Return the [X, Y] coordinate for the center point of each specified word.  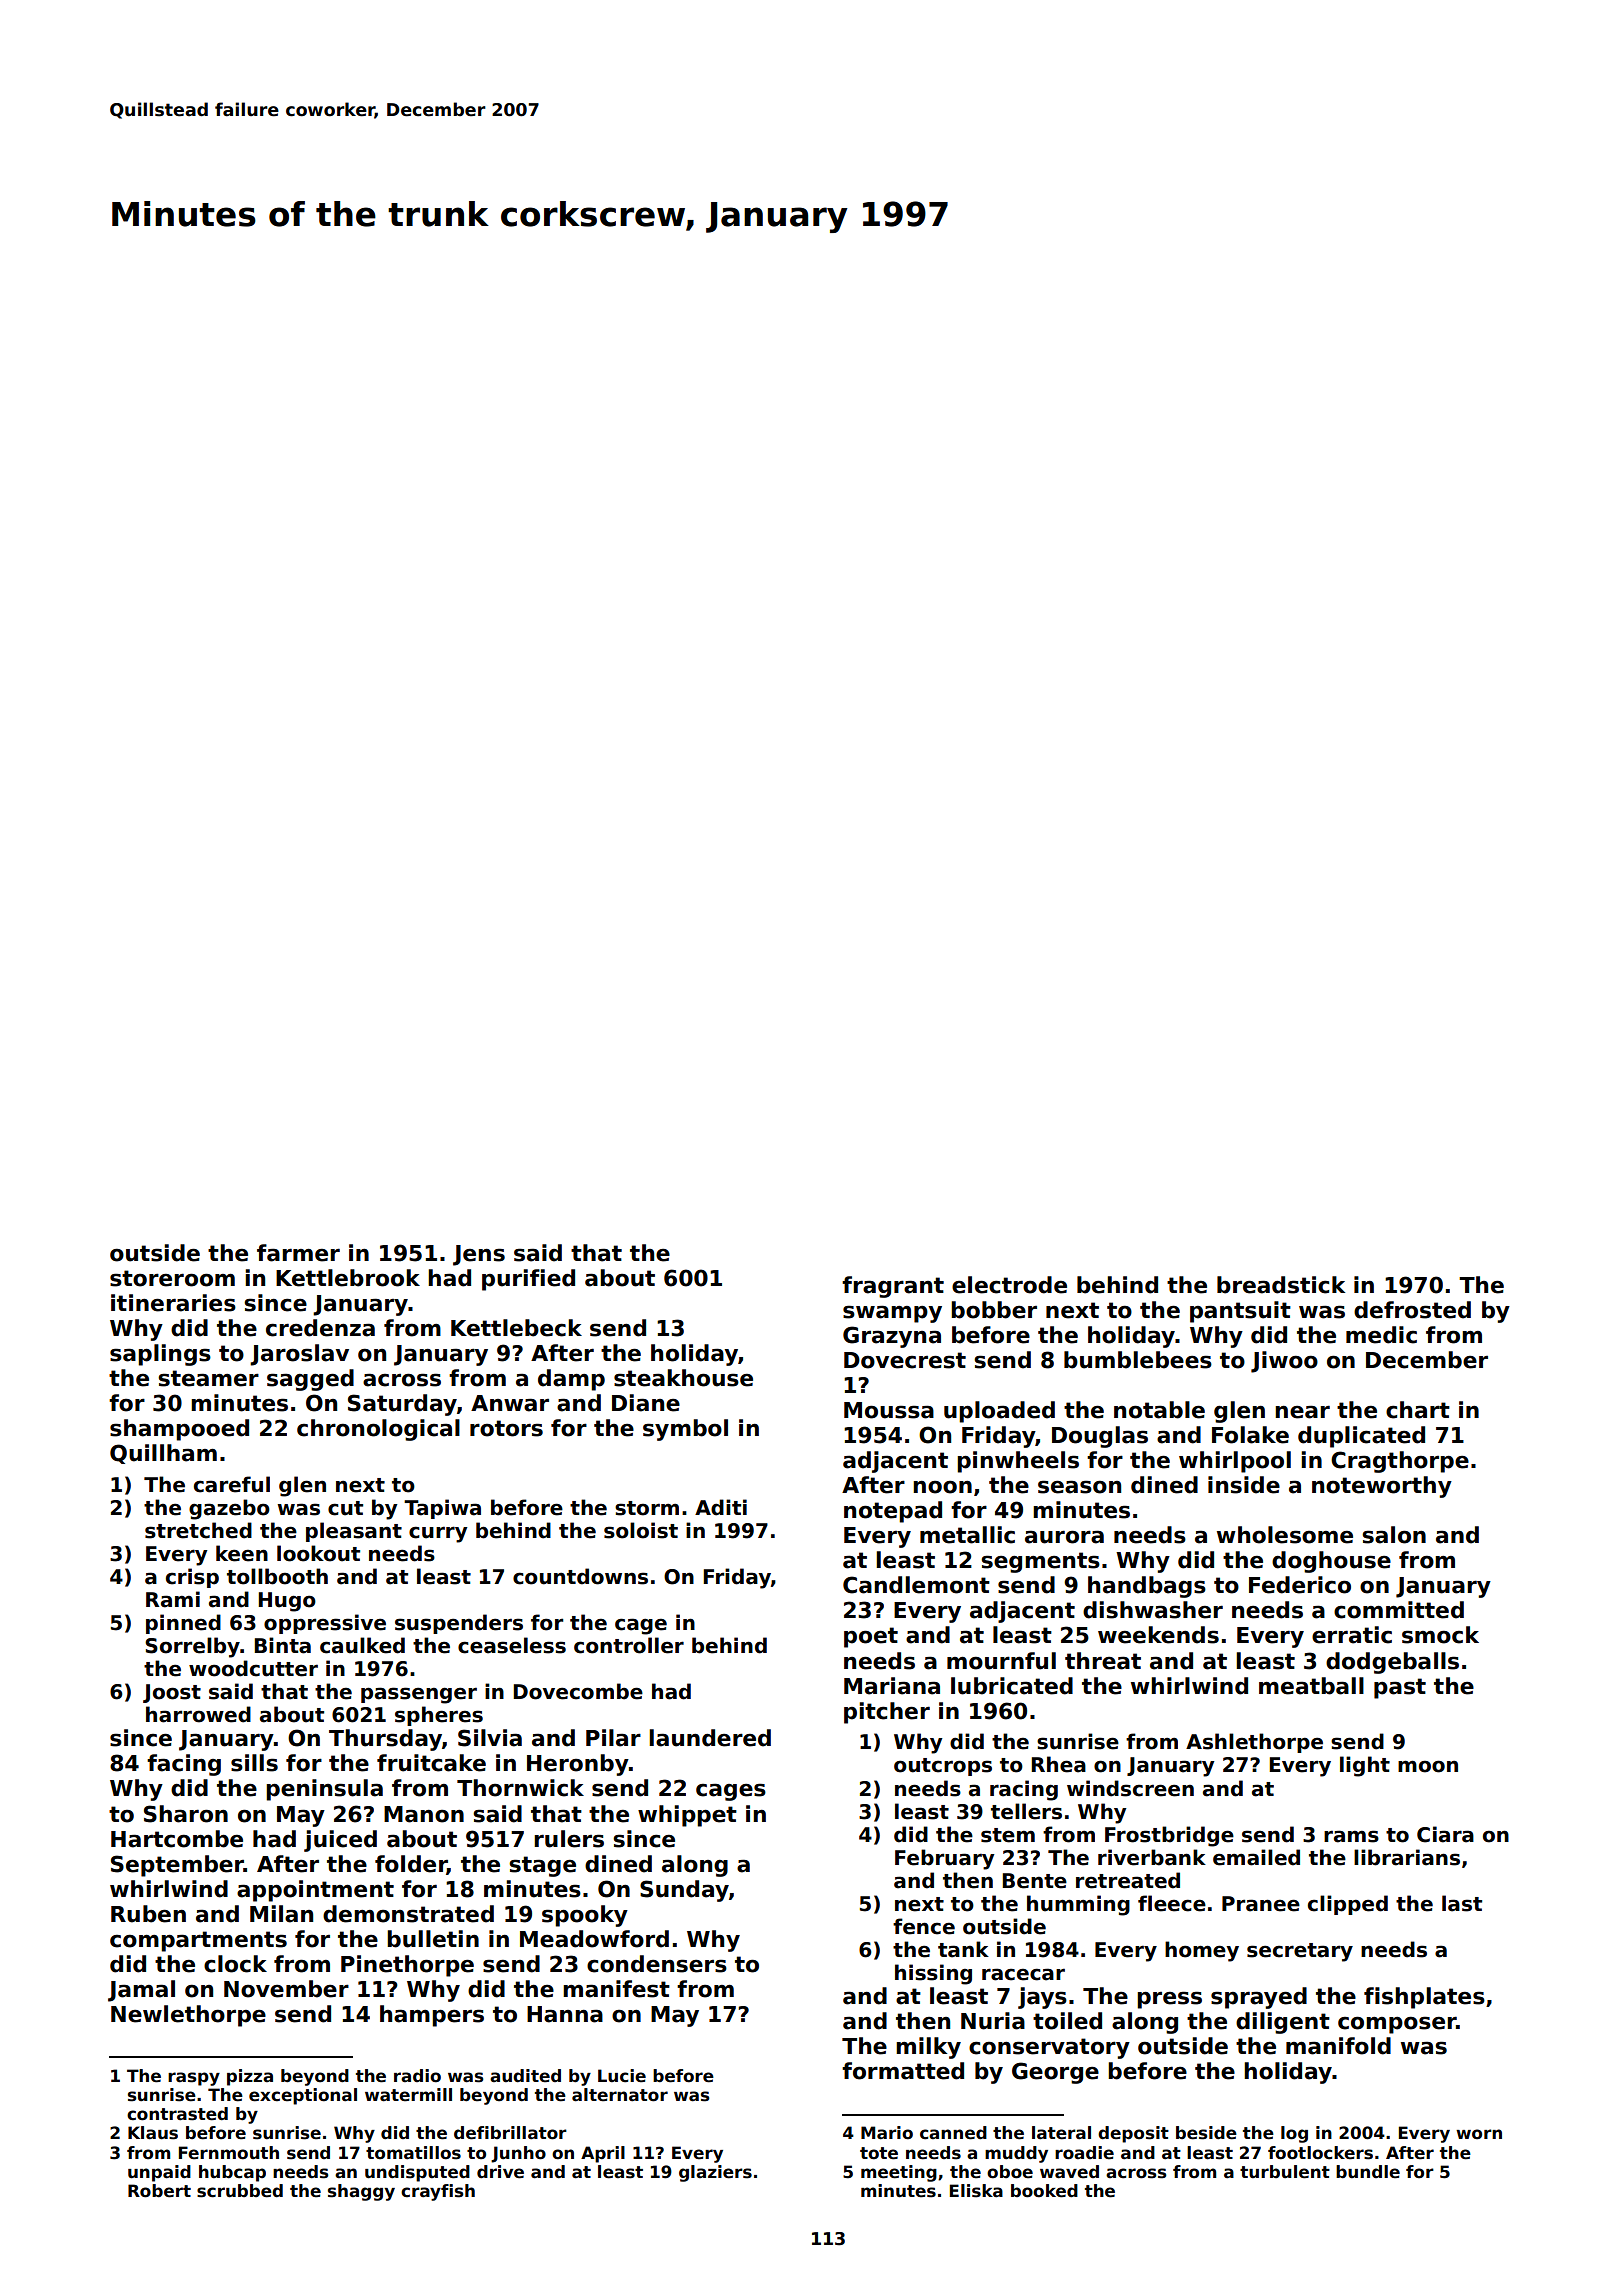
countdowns [580, 1576]
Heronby [578, 1765]
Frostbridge [1169, 1836]
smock [1440, 1635]
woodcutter [253, 1668]
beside [1206, 2133]
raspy [194, 2079]
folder [411, 1864]
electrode [1009, 1285]
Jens [479, 1255]
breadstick [1281, 1285]
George [1055, 2073]
